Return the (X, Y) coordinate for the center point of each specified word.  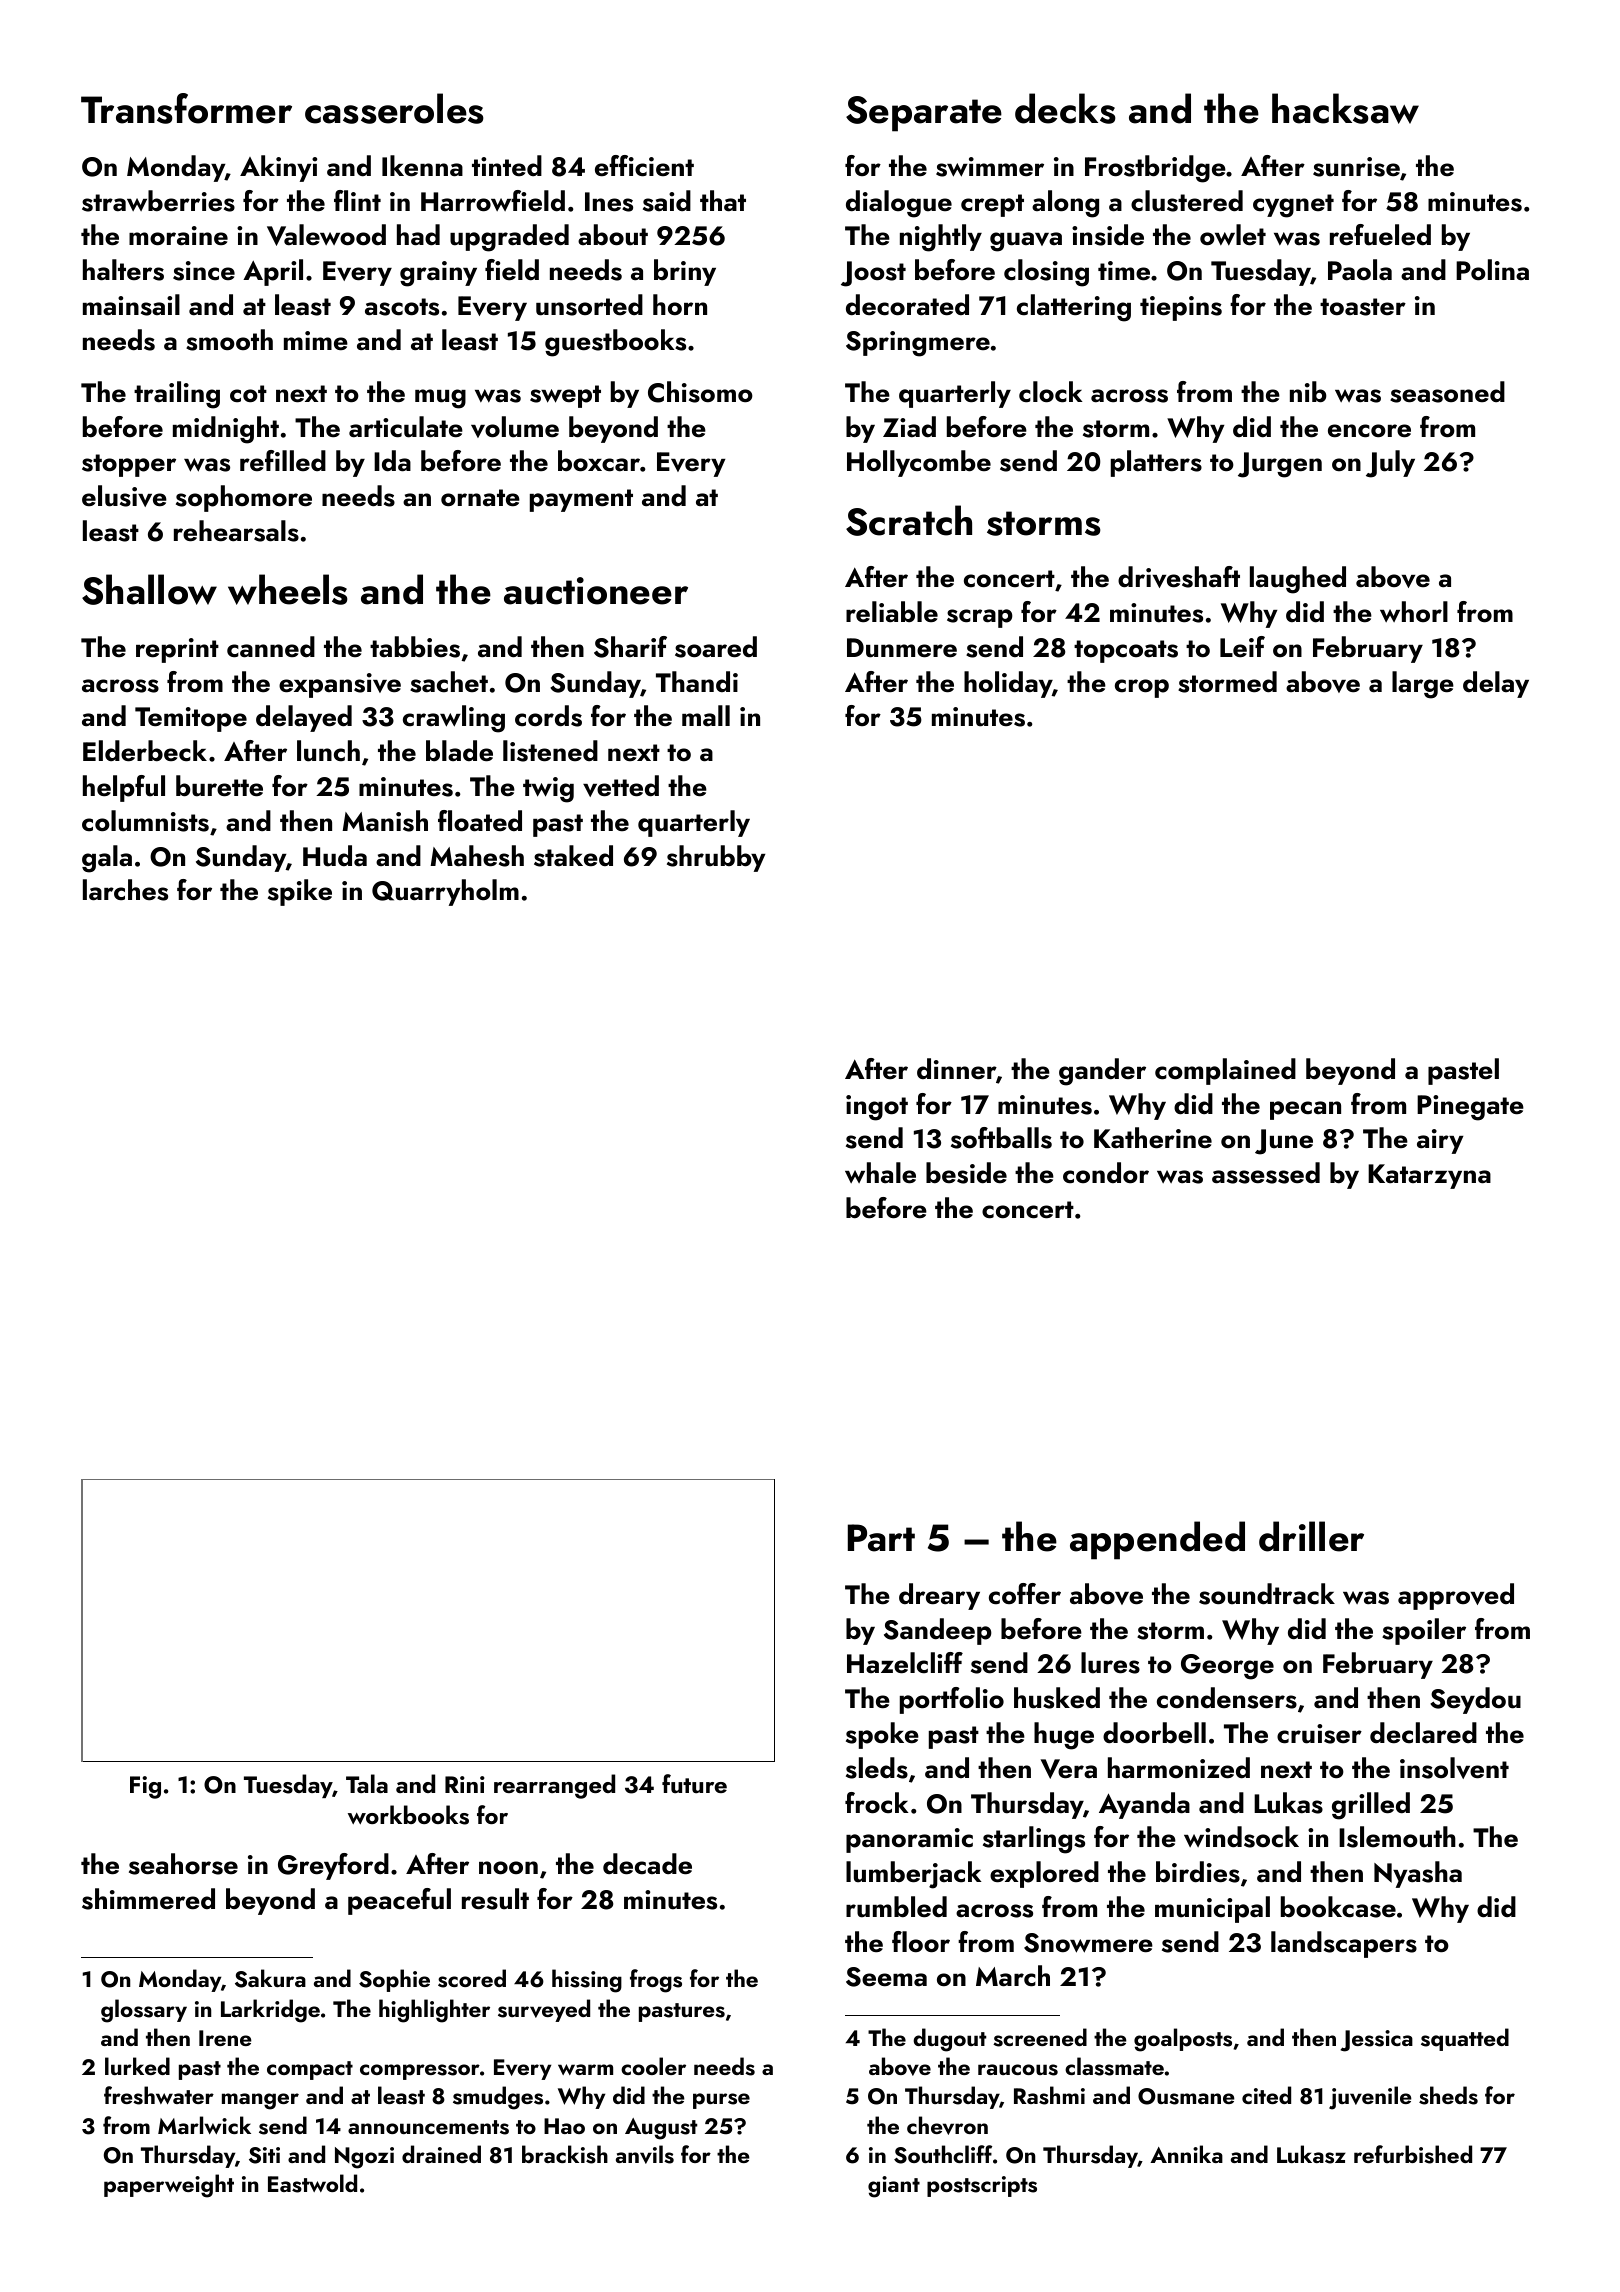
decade (647, 1864)
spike (300, 892)
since (204, 271)
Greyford (333, 1866)
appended (1157, 1540)
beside (966, 1173)
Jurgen (1280, 465)
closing (1046, 273)
